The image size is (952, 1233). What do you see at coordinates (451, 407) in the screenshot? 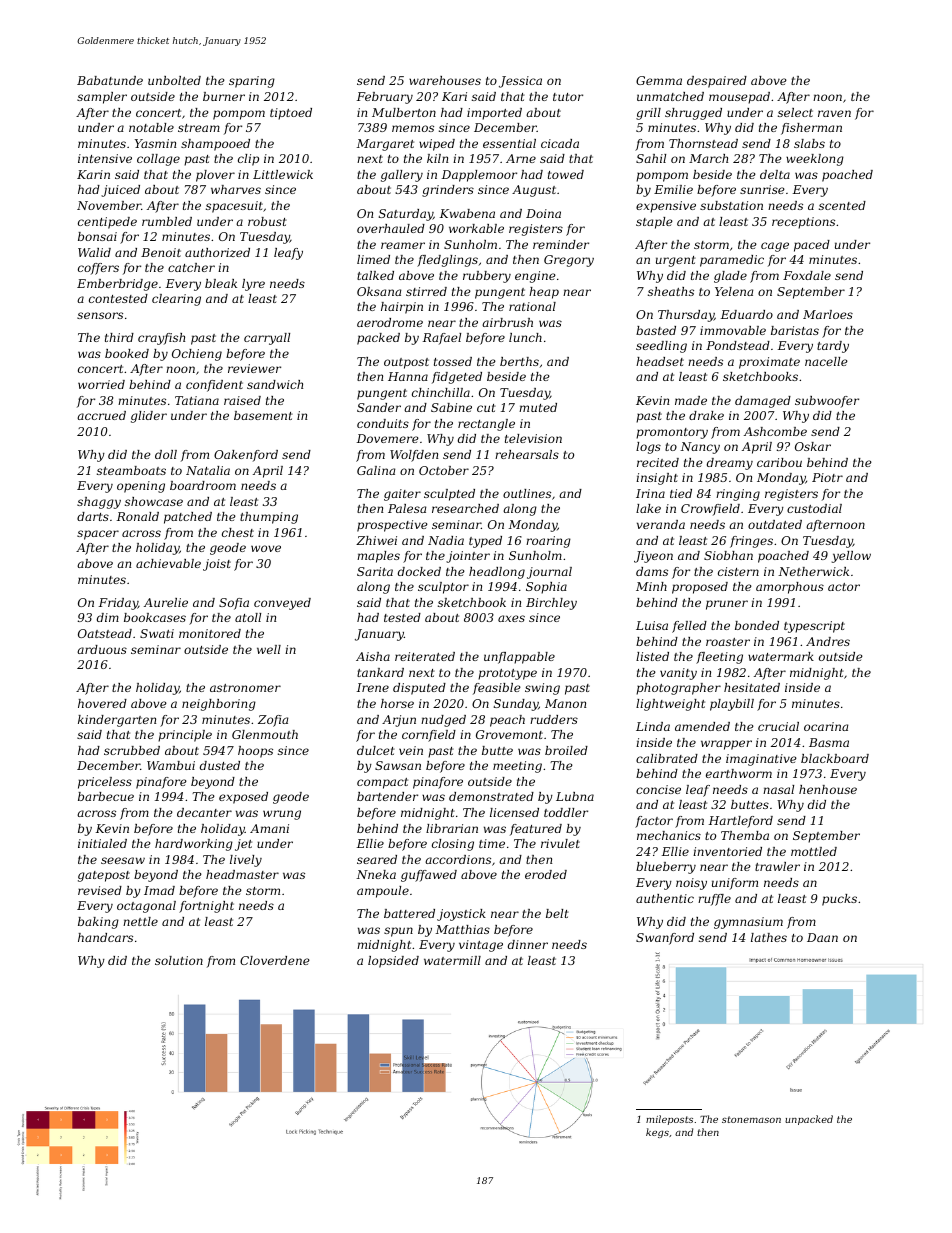
I see `Sabine` at bounding box center [451, 407].
